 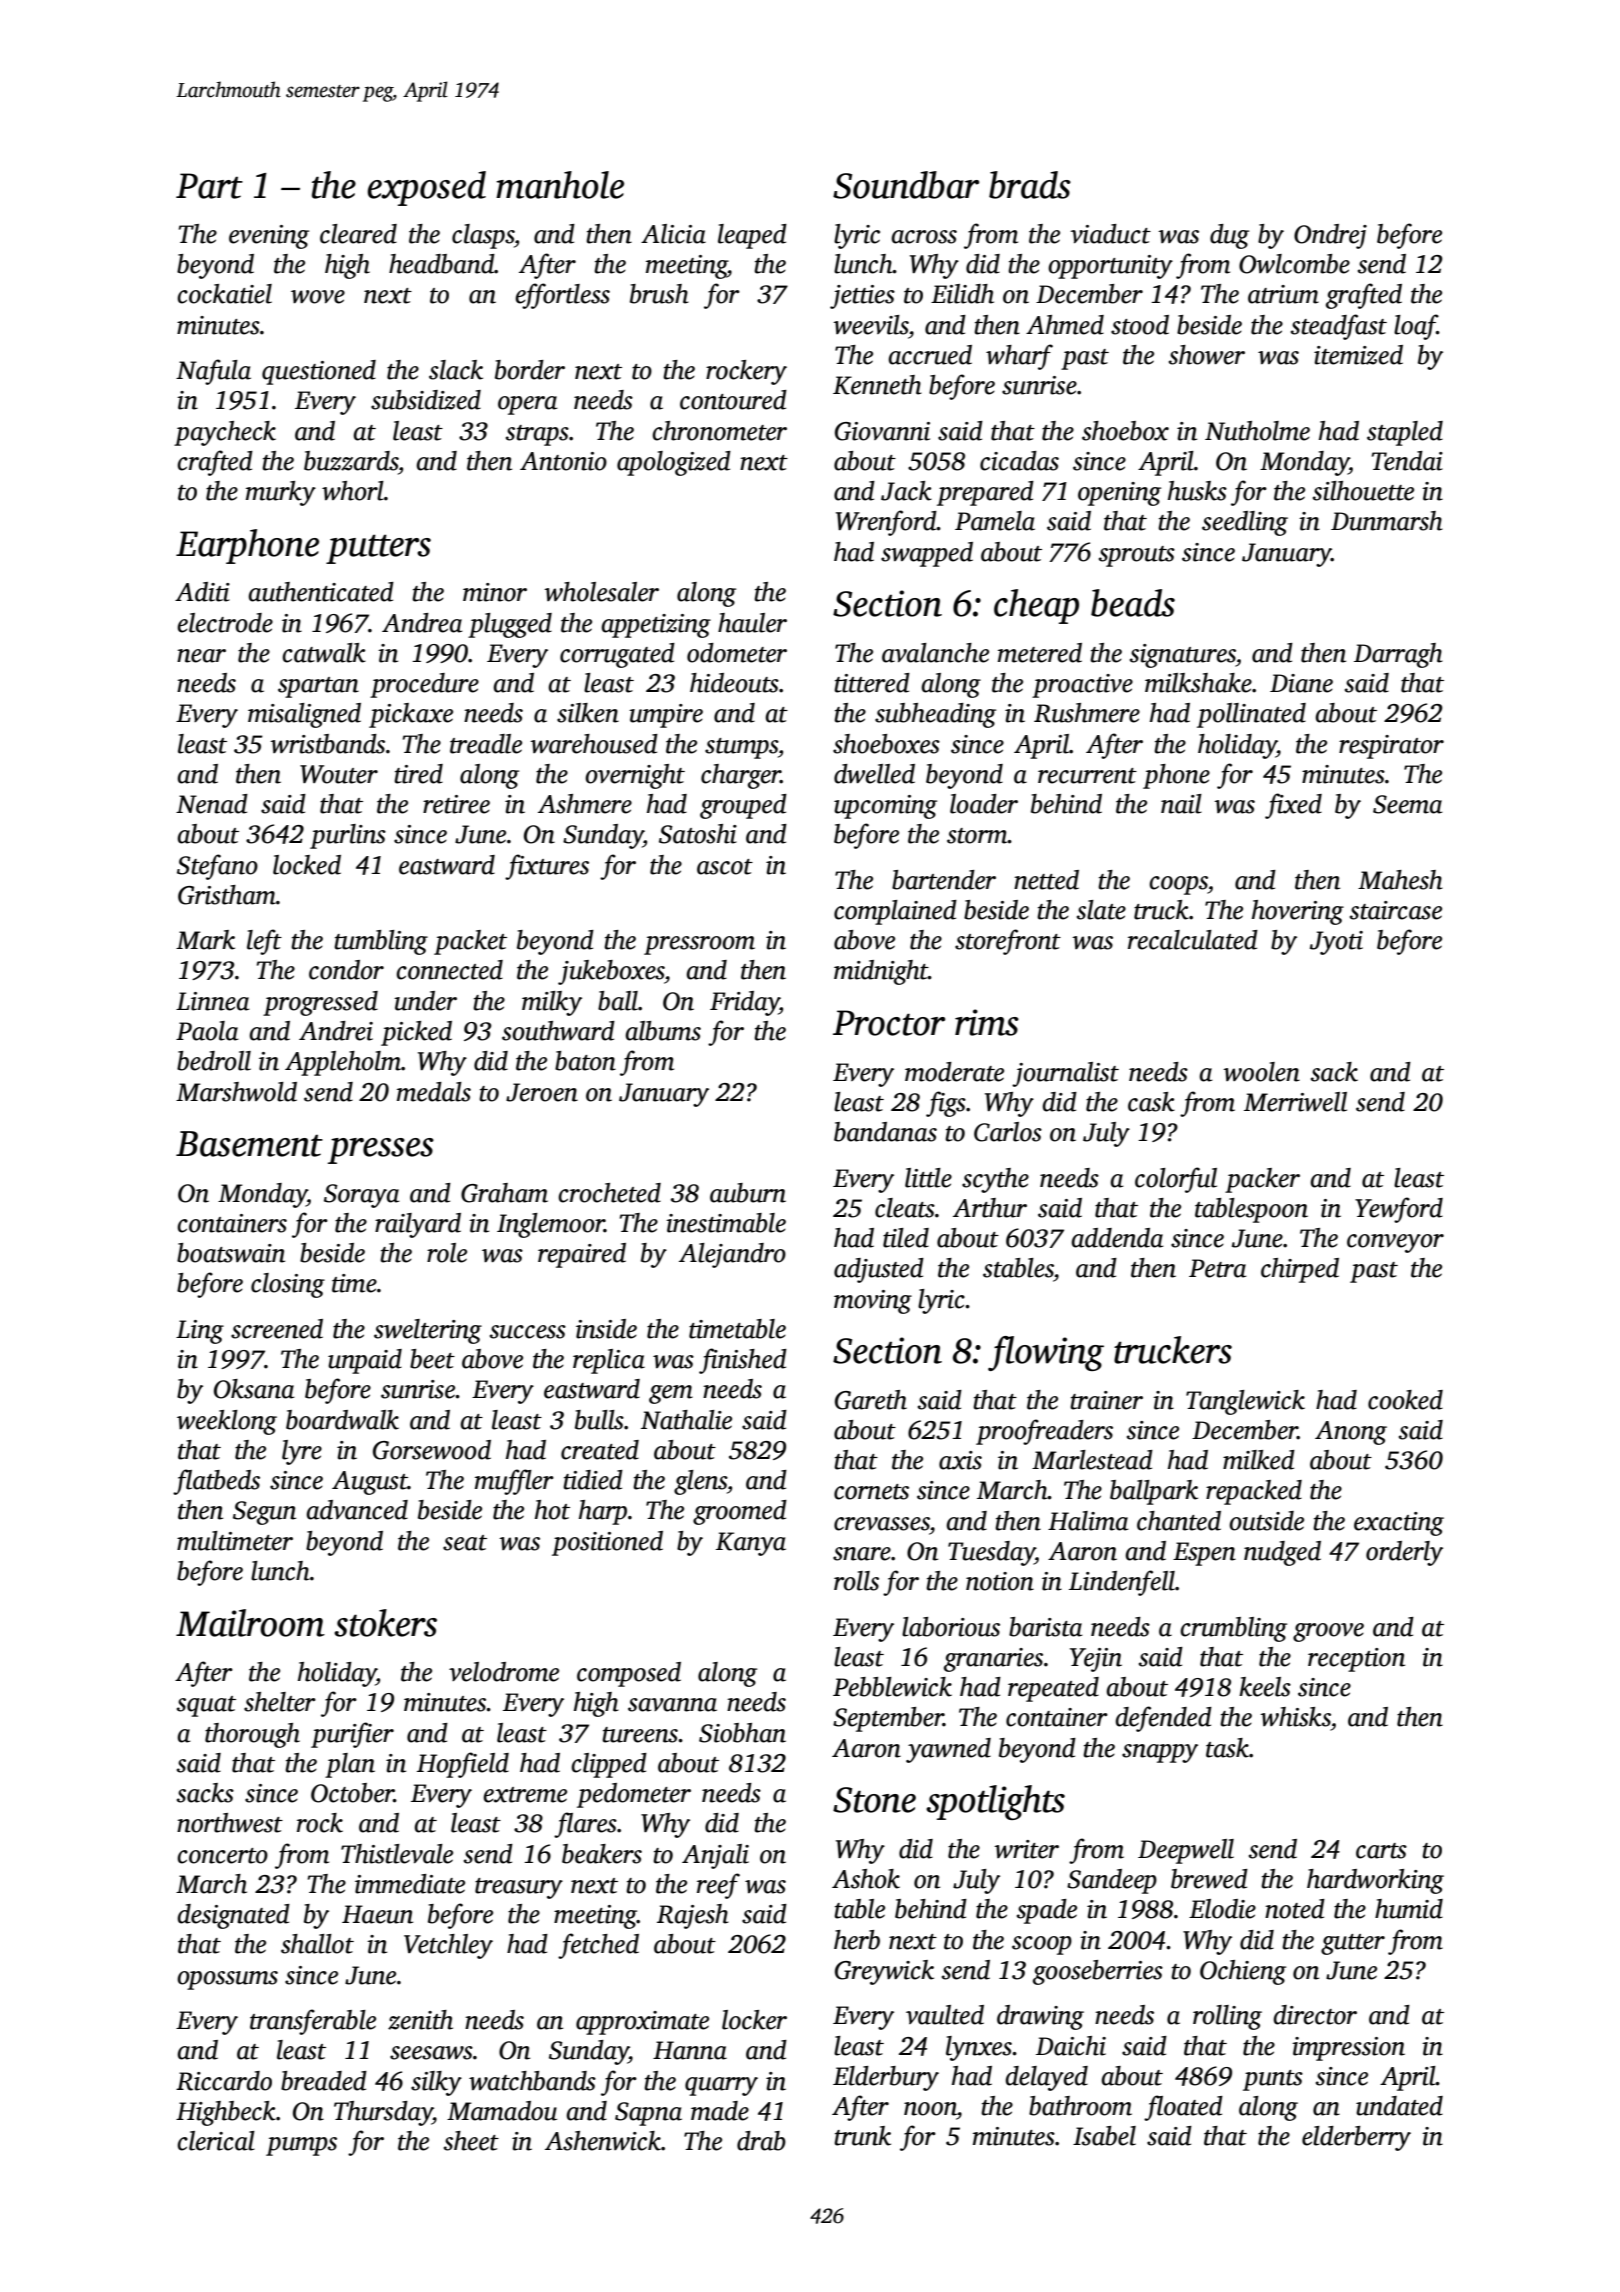 What do you see at coordinates (313, 2022) in the screenshot?
I see `transferable` at bounding box center [313, 2022].
